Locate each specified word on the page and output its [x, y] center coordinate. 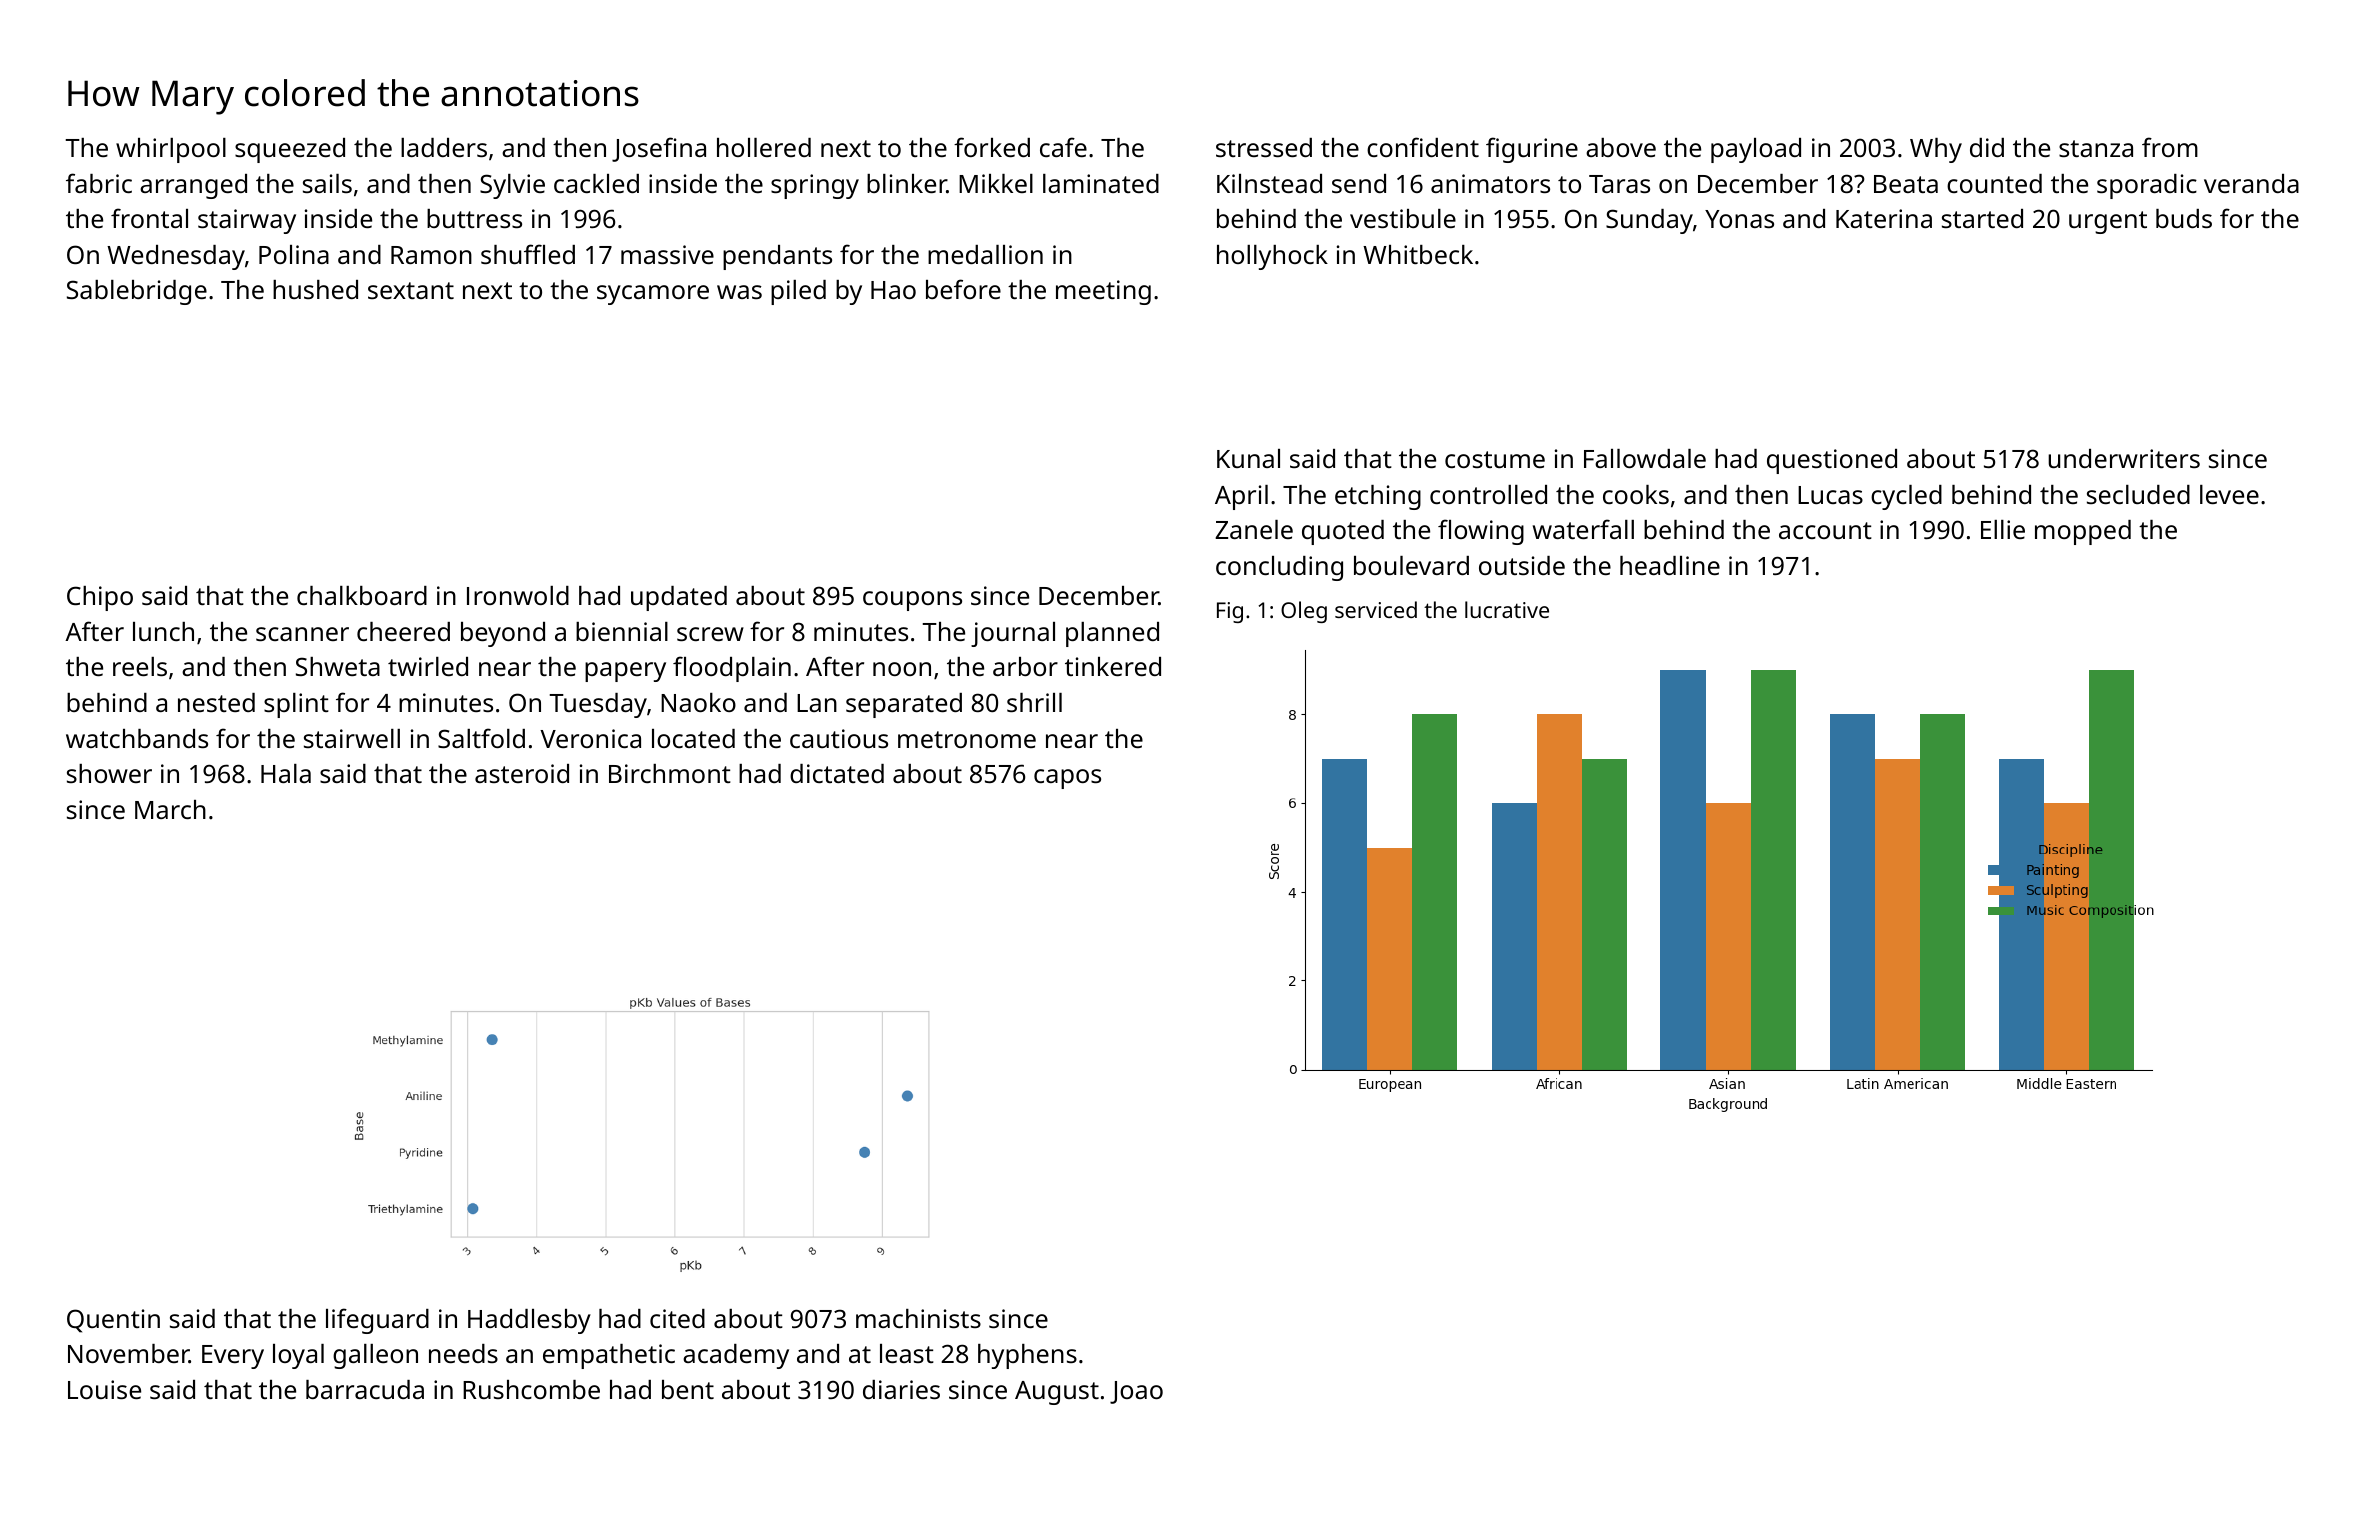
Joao [1136, 1392]
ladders [444, 147]
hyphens [1027, 1356]
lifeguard [377, 1321]
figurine [1532, 150]
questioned [1832, 461]
